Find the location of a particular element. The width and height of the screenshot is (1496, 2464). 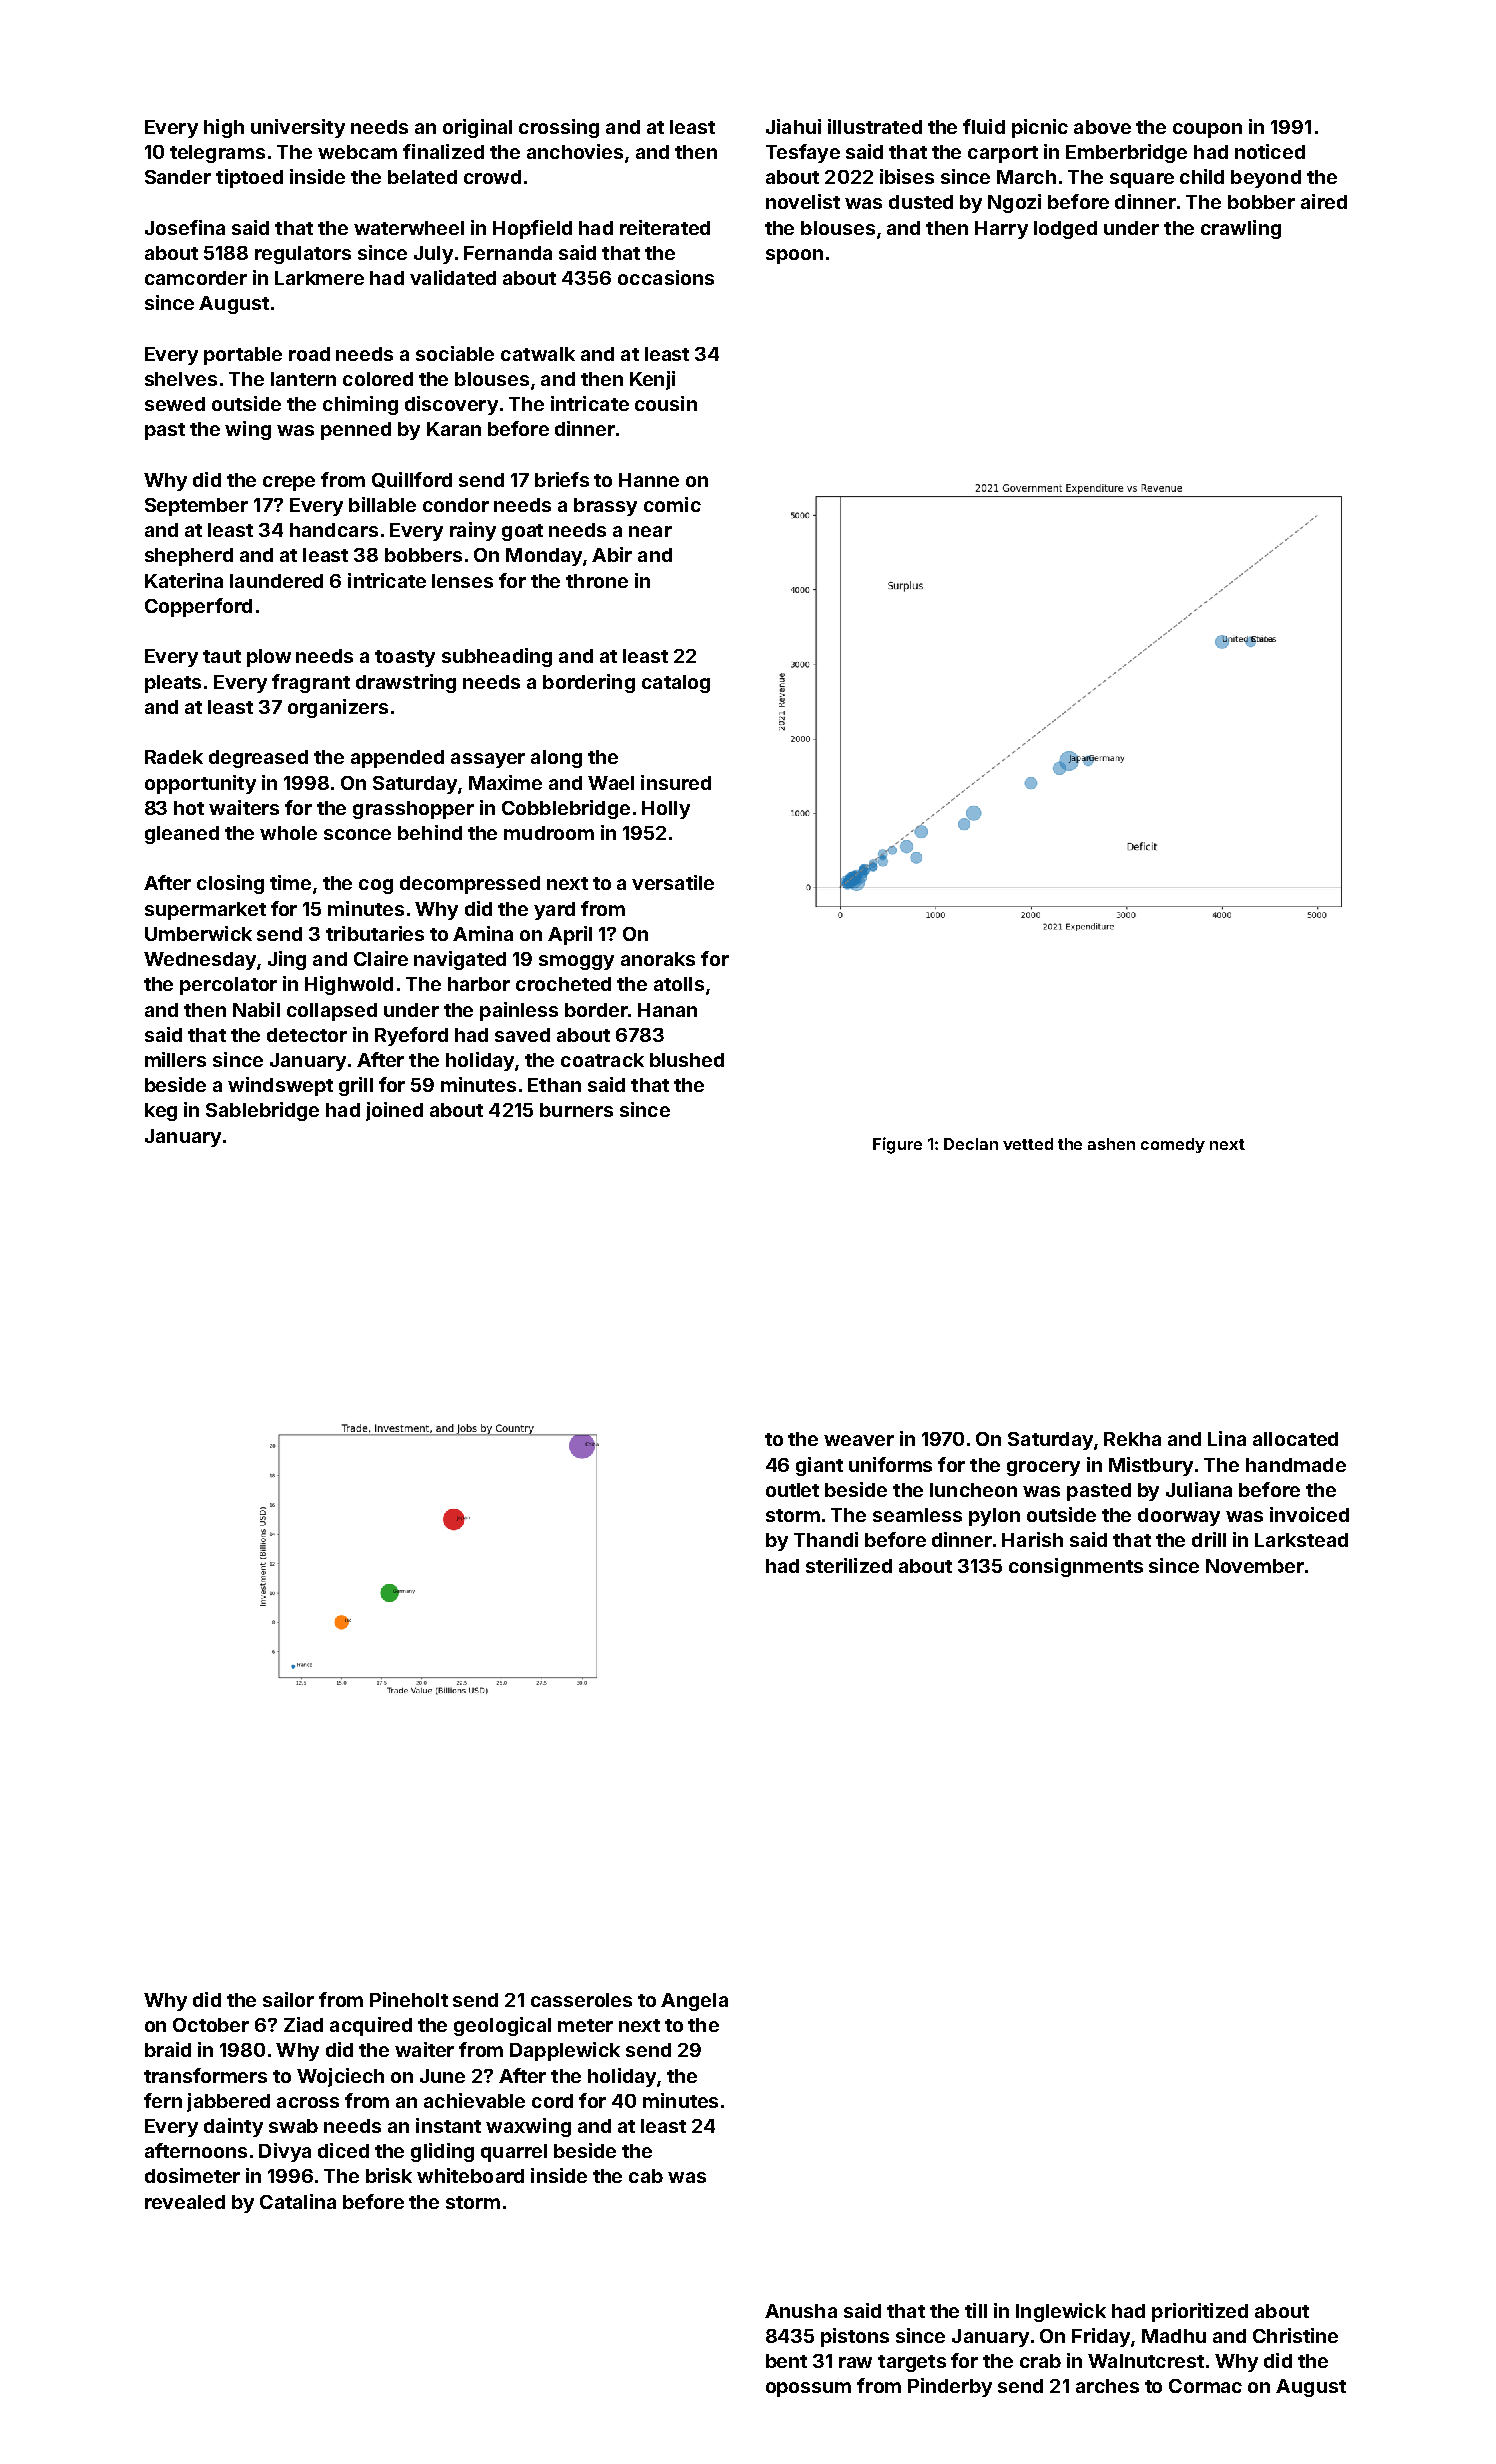

Larkstead is located at coordinates (1301, 1540).
